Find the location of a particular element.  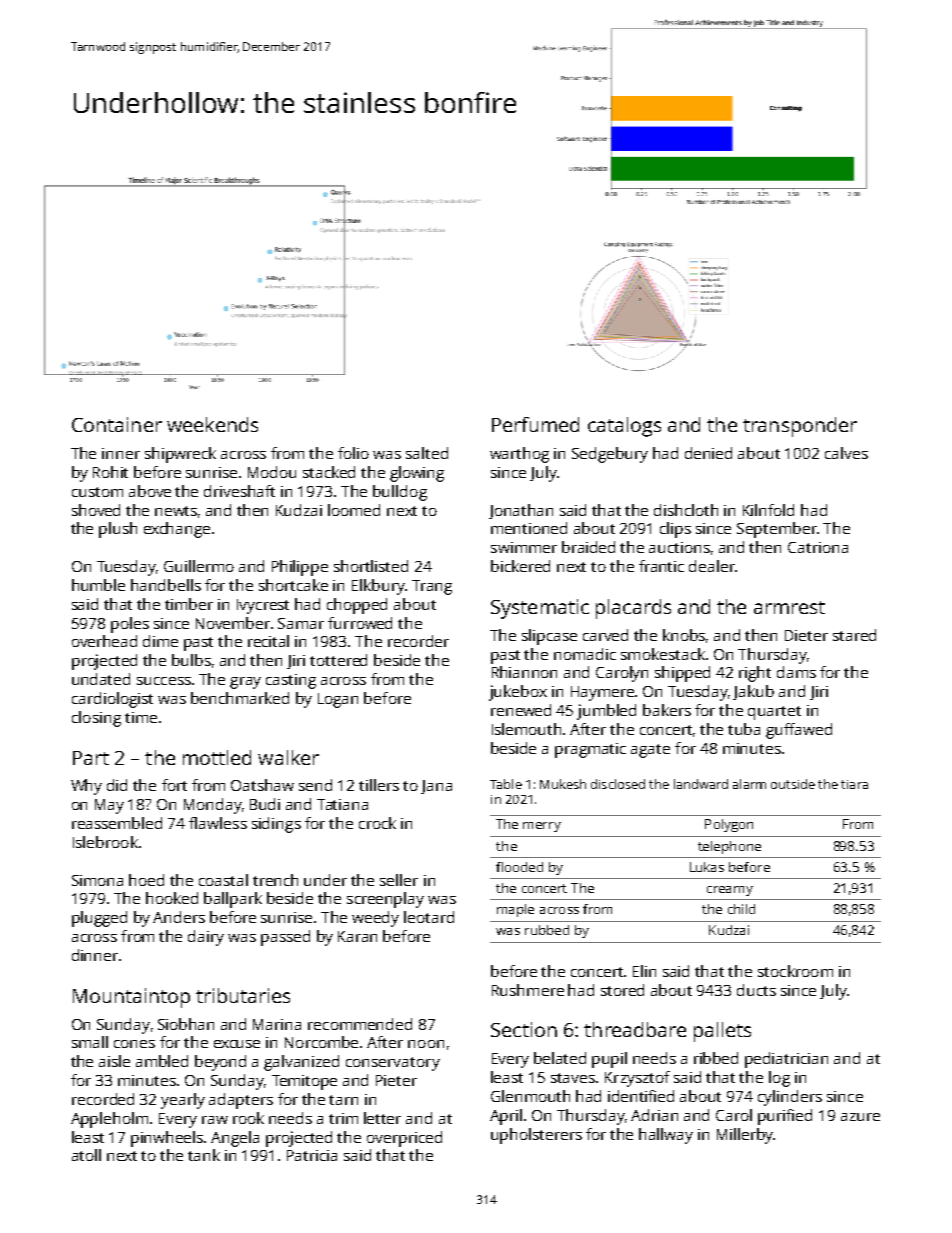

Kilnfold is located at coordinates (768, 510).
